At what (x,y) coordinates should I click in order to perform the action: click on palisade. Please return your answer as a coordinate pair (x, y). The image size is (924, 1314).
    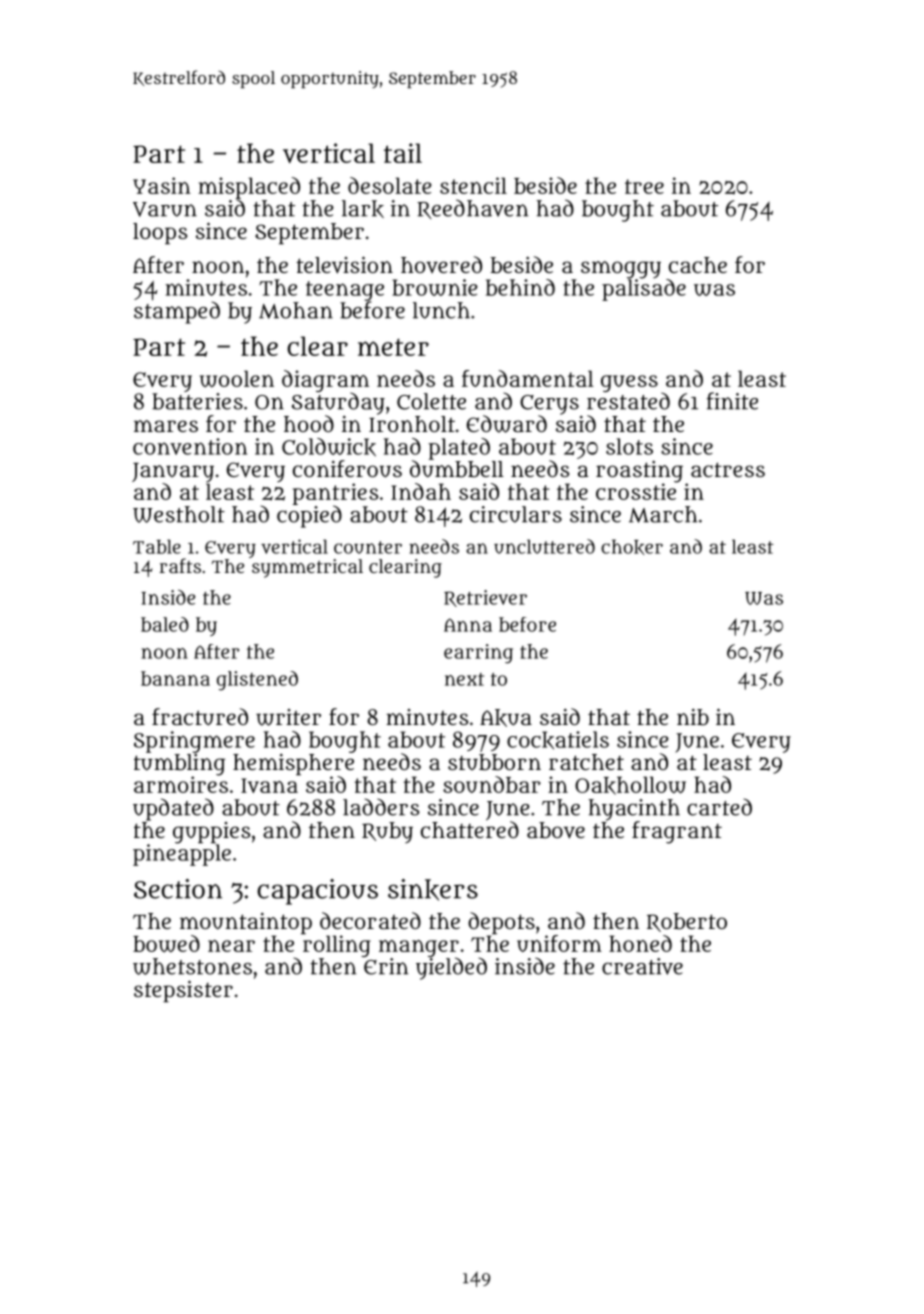
    Looking at the image, I should click on (644, 290).
